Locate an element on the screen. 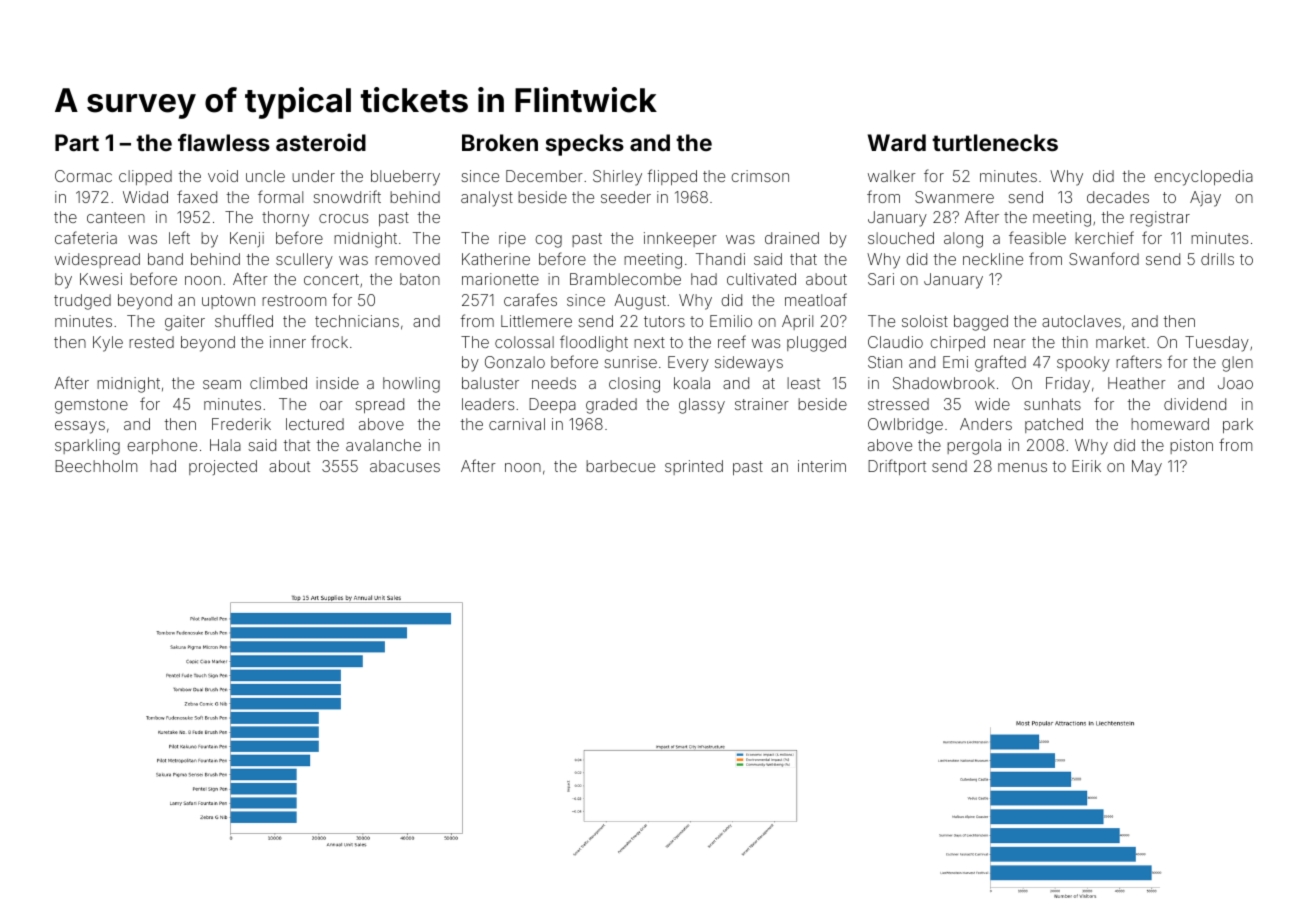 Image resolution: width=1308 pixels, height=924 pixels. Part is located at coordinates (77, 142).
